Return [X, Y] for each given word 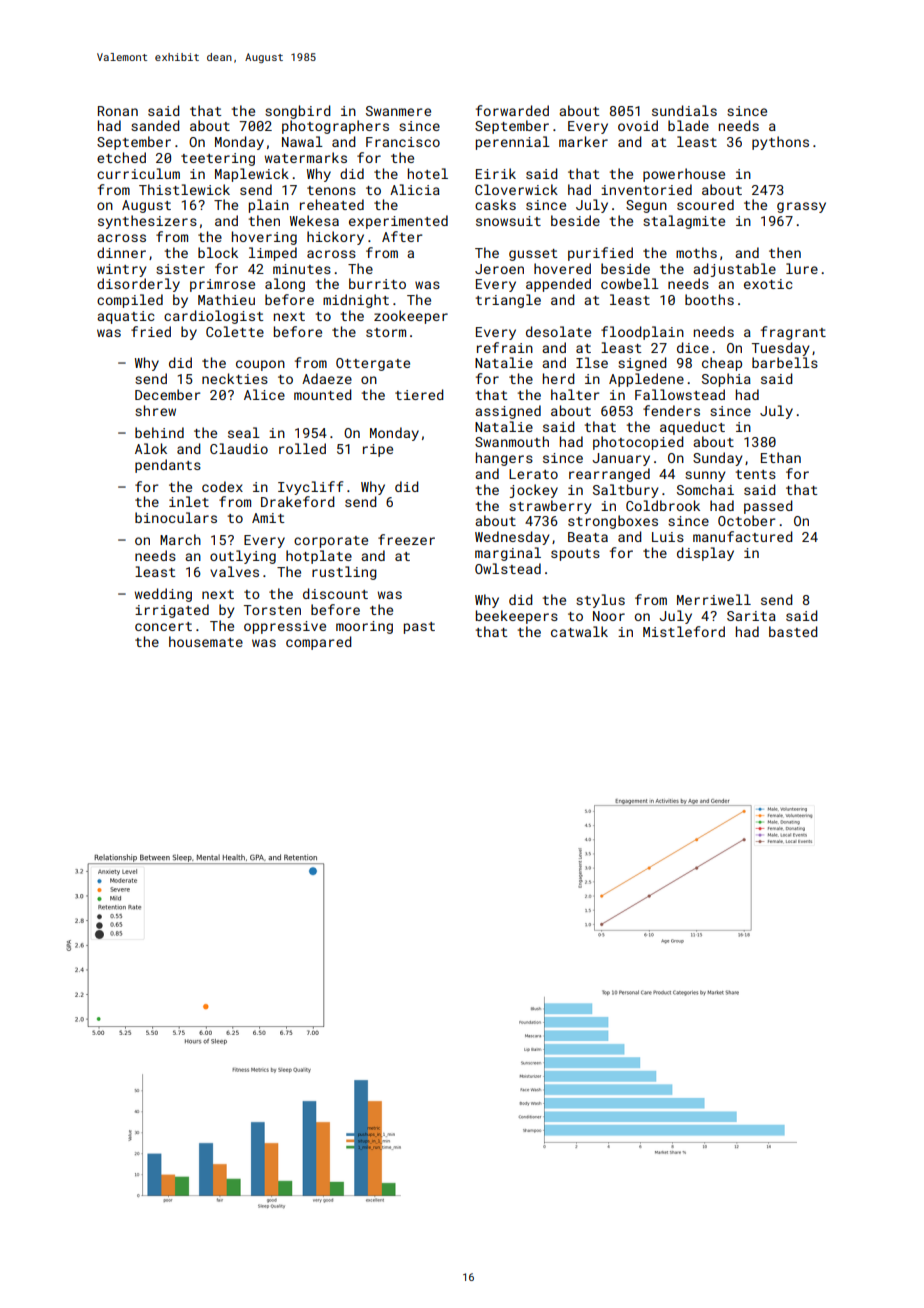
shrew [155, 410]
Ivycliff [310, 488]
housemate [206, 641]
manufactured [743, 536]
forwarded [512, 110]
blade [688, 125]
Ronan [118, 111]
